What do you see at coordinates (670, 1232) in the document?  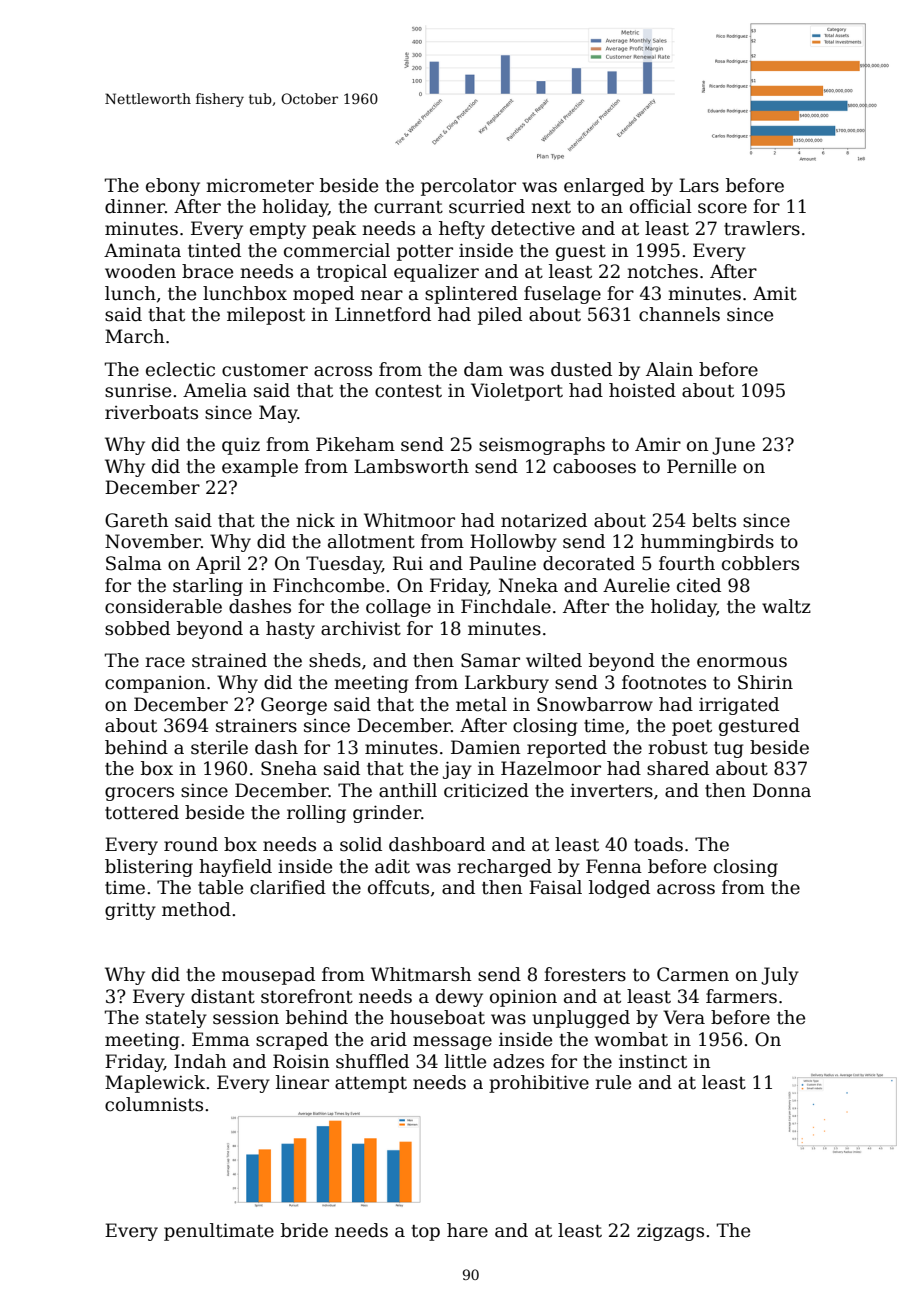 I see `zigzags` at bounding box center [670, 1232].
